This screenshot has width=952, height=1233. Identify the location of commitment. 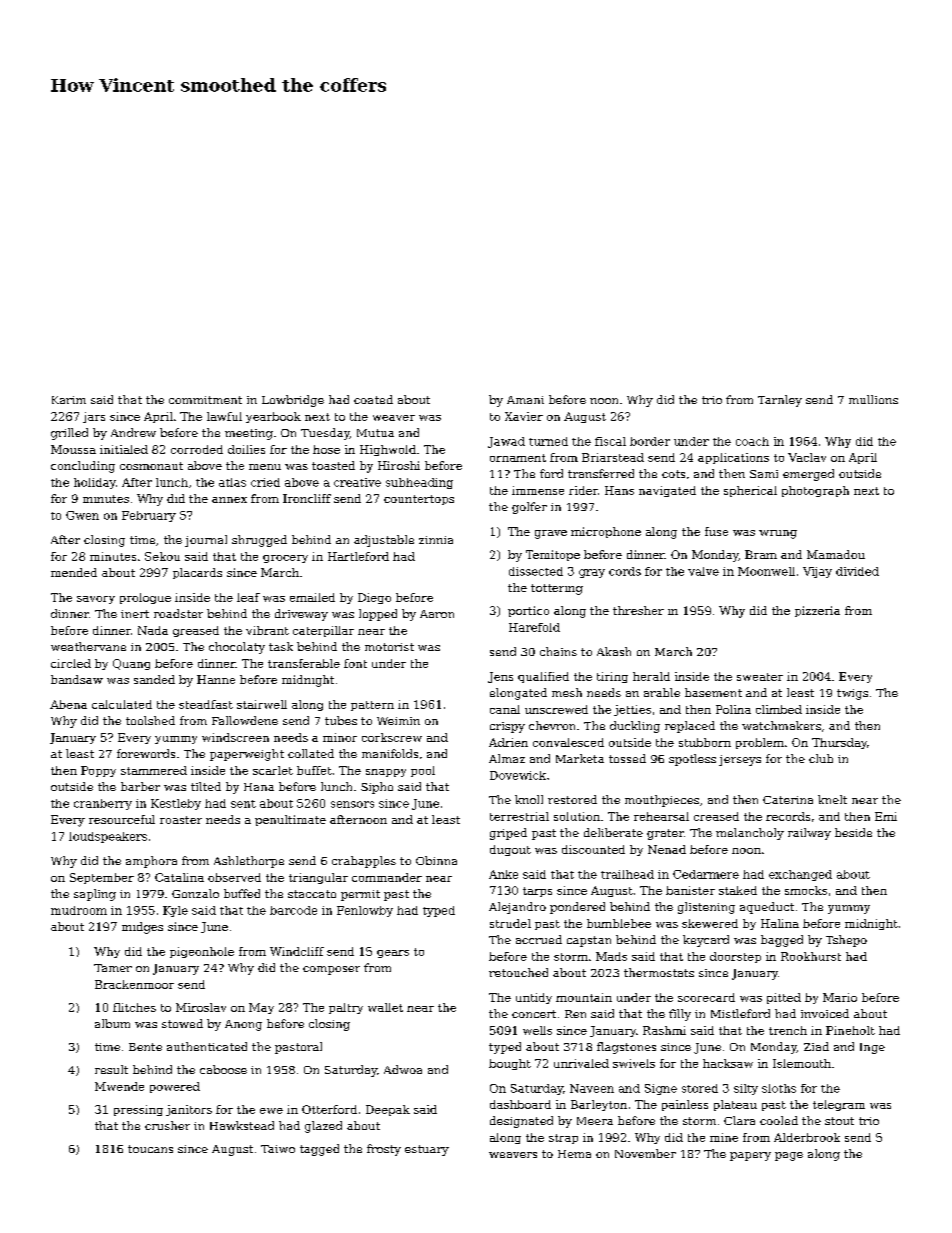
(205, 400).
